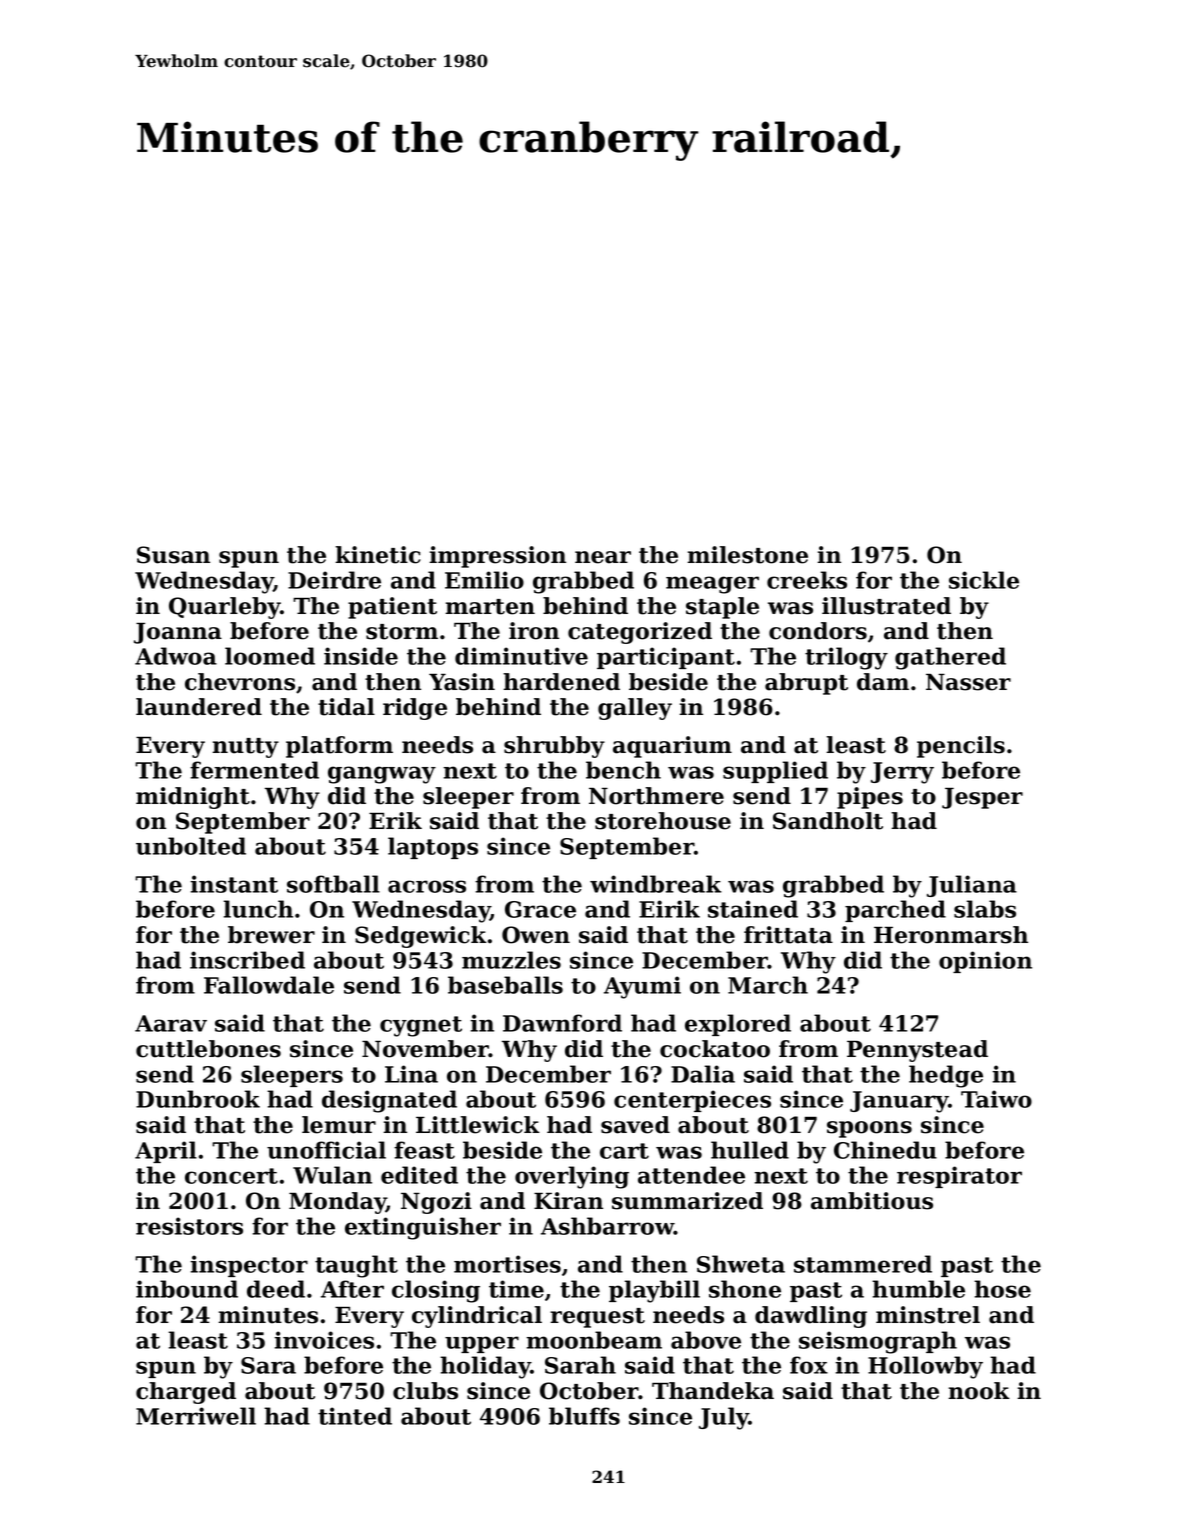  I want to click on bench, so click(623, 770).
